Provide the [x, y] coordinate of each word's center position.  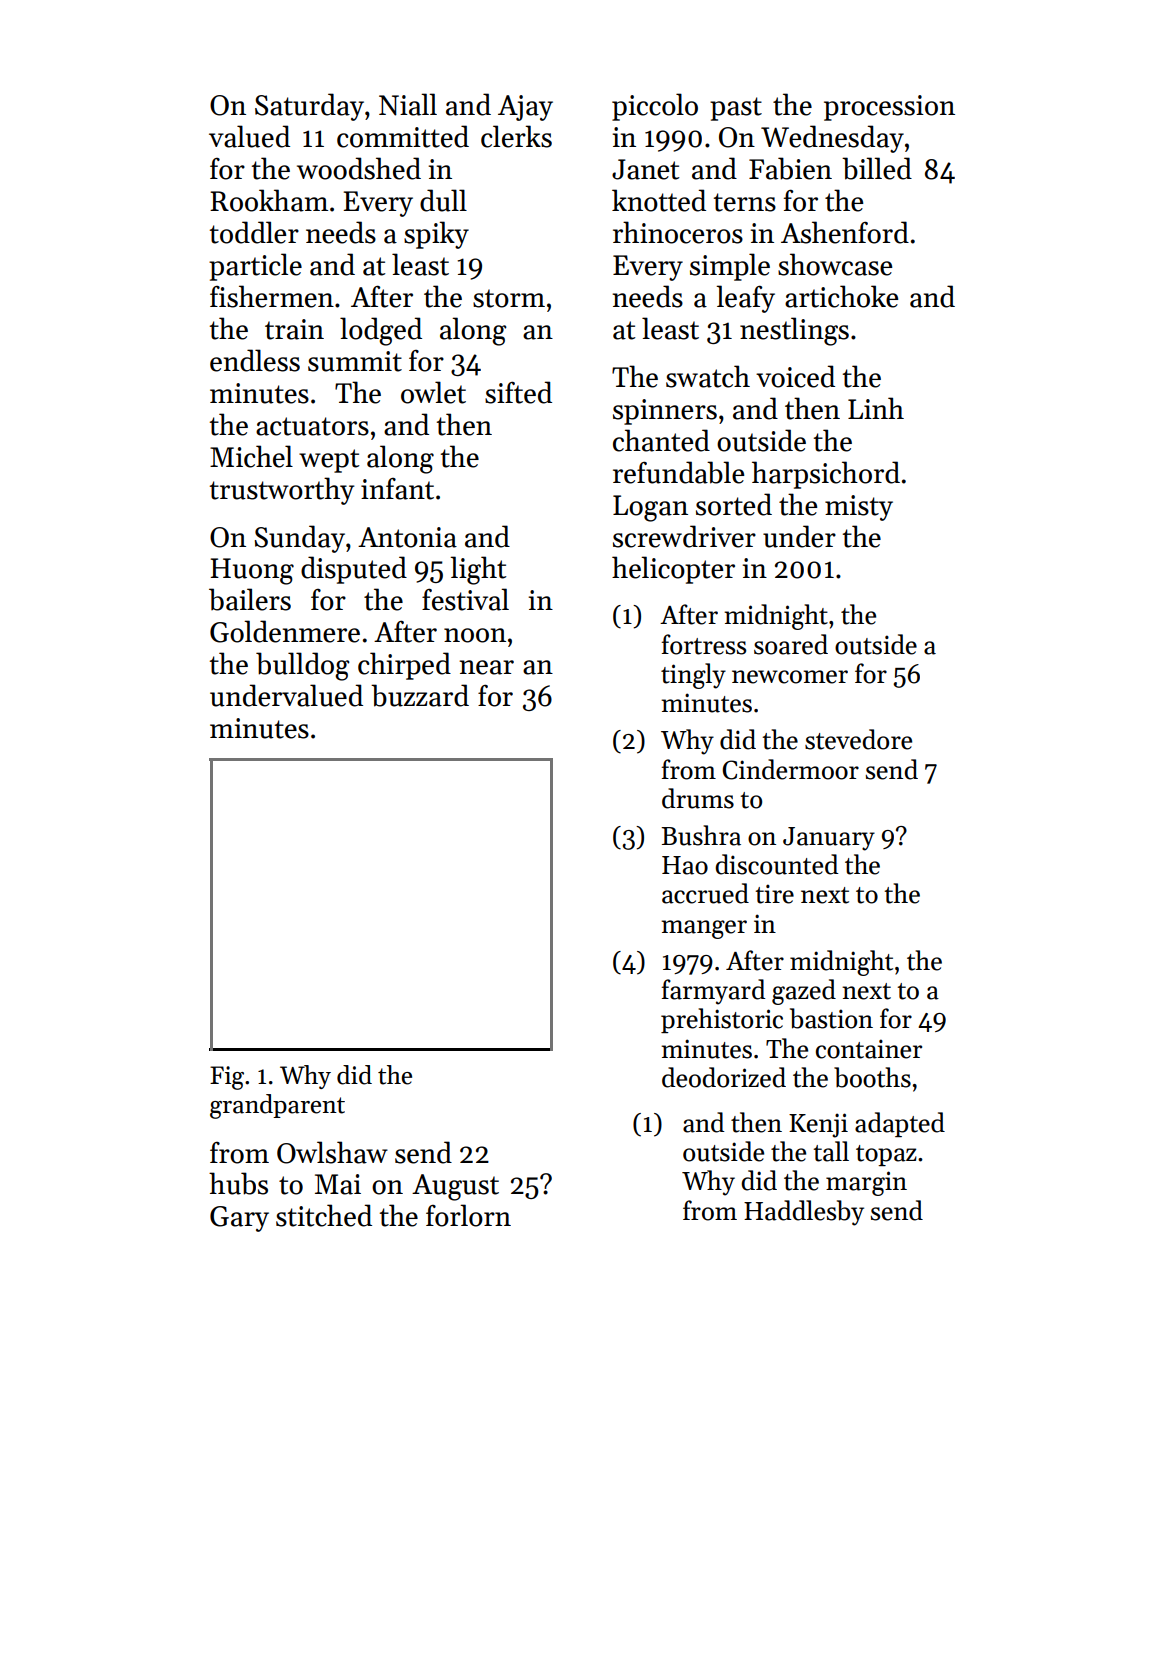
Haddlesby [804, 1213]
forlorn [468, 1215]
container [869, 1049]
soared [791, 644]
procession [889, 108]
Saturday [309, 107]
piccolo [655, 107]
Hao [685, 865]
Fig [227, 1078]
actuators [312, 426]
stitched [324, 1215]
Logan [650, 508]
